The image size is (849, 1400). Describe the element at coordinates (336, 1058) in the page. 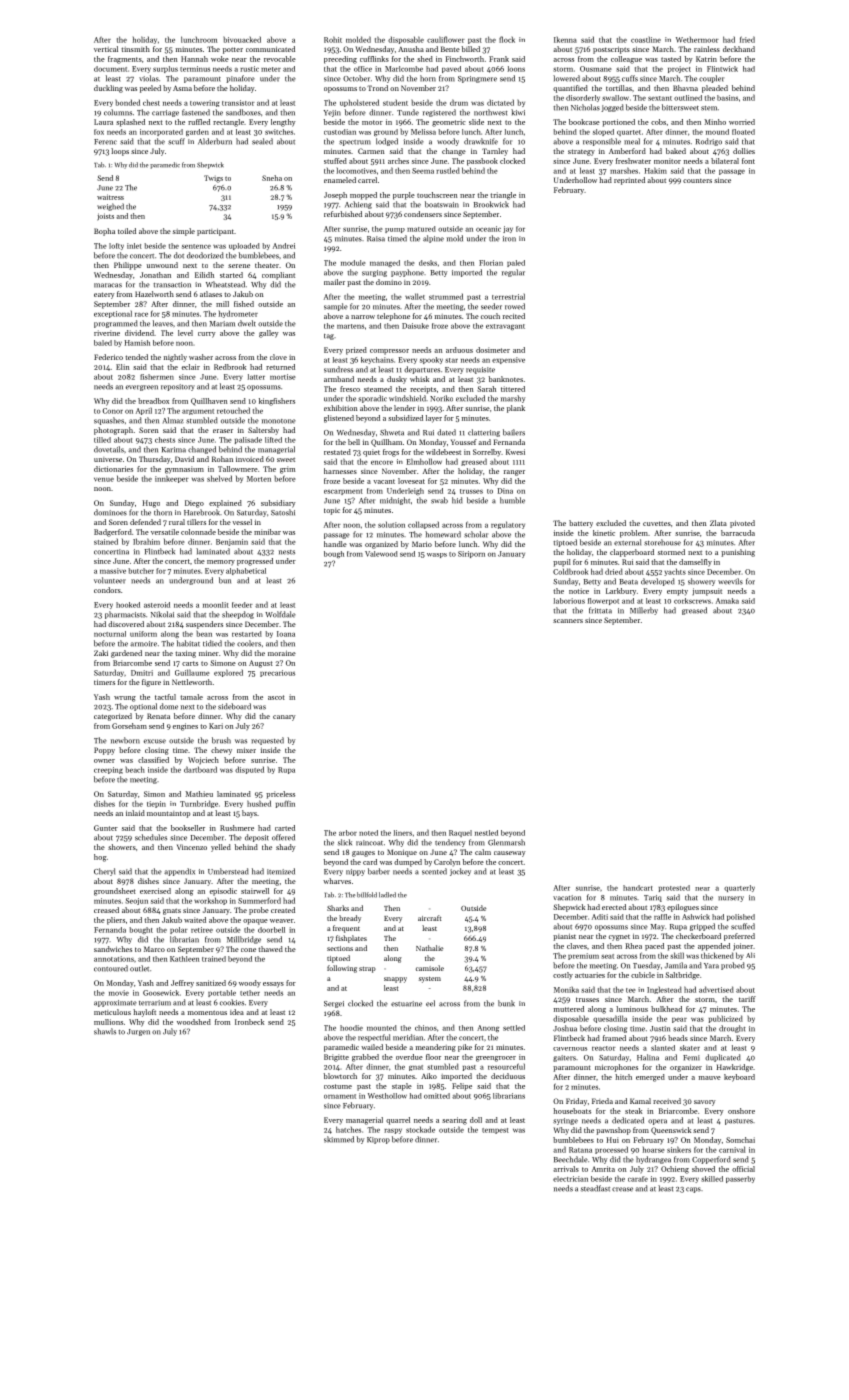

I see `Brigitte` at that location.
